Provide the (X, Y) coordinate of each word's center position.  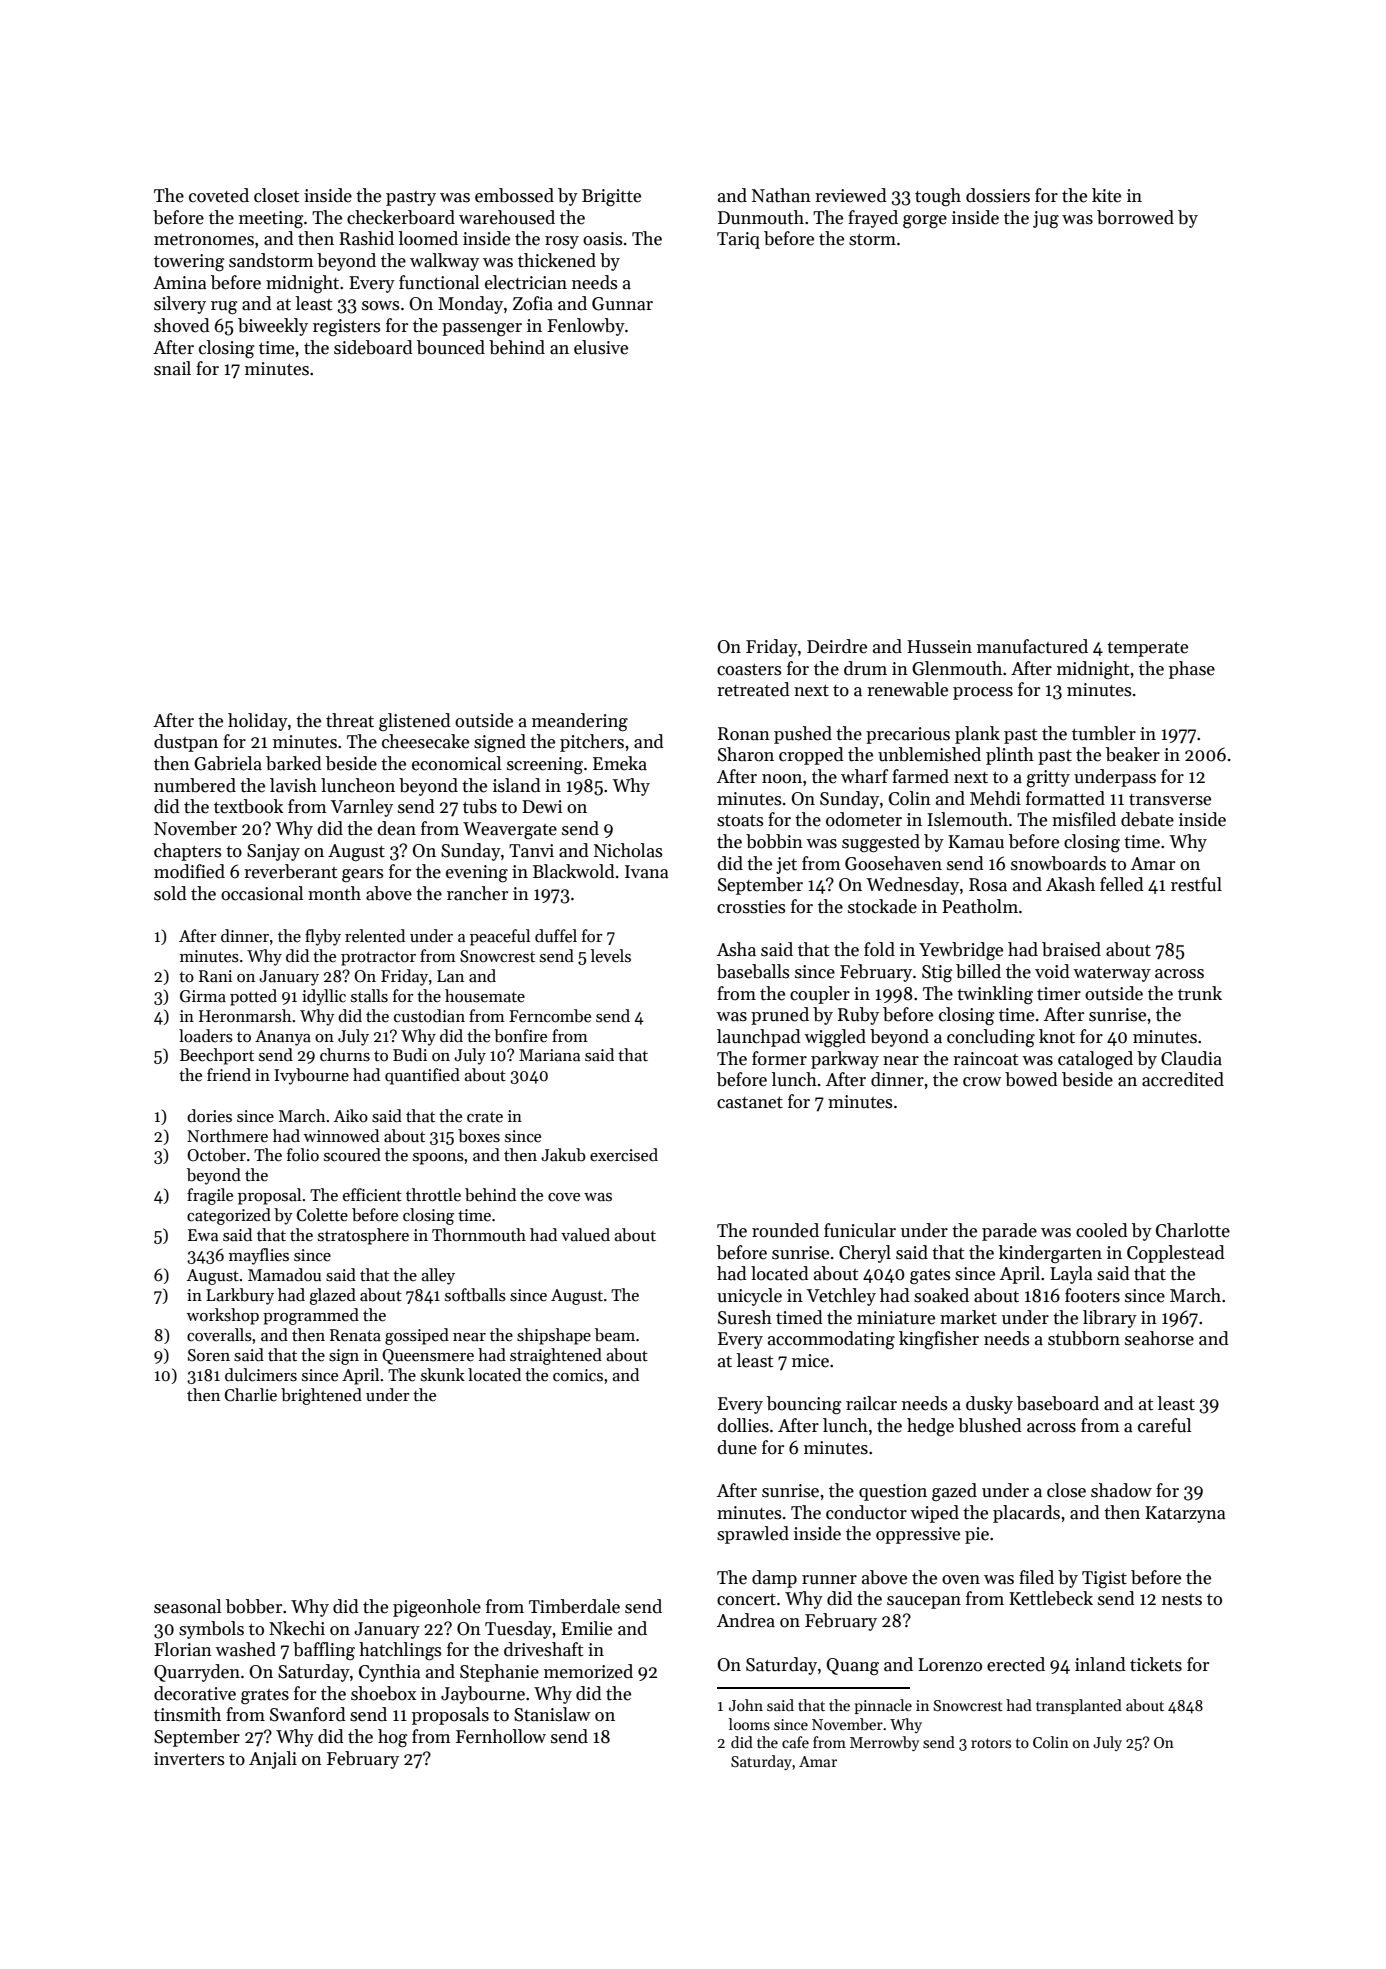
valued (585, 1235)
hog (393, 1738)
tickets (1156, 1664)
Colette (322, 1215)
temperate (1147, 649)
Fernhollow (501, 1736)
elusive (601, 347)
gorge (925, 221)
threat (350, 720)
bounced (451, 347)
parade (1009, 1232)
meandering (580, 722)
